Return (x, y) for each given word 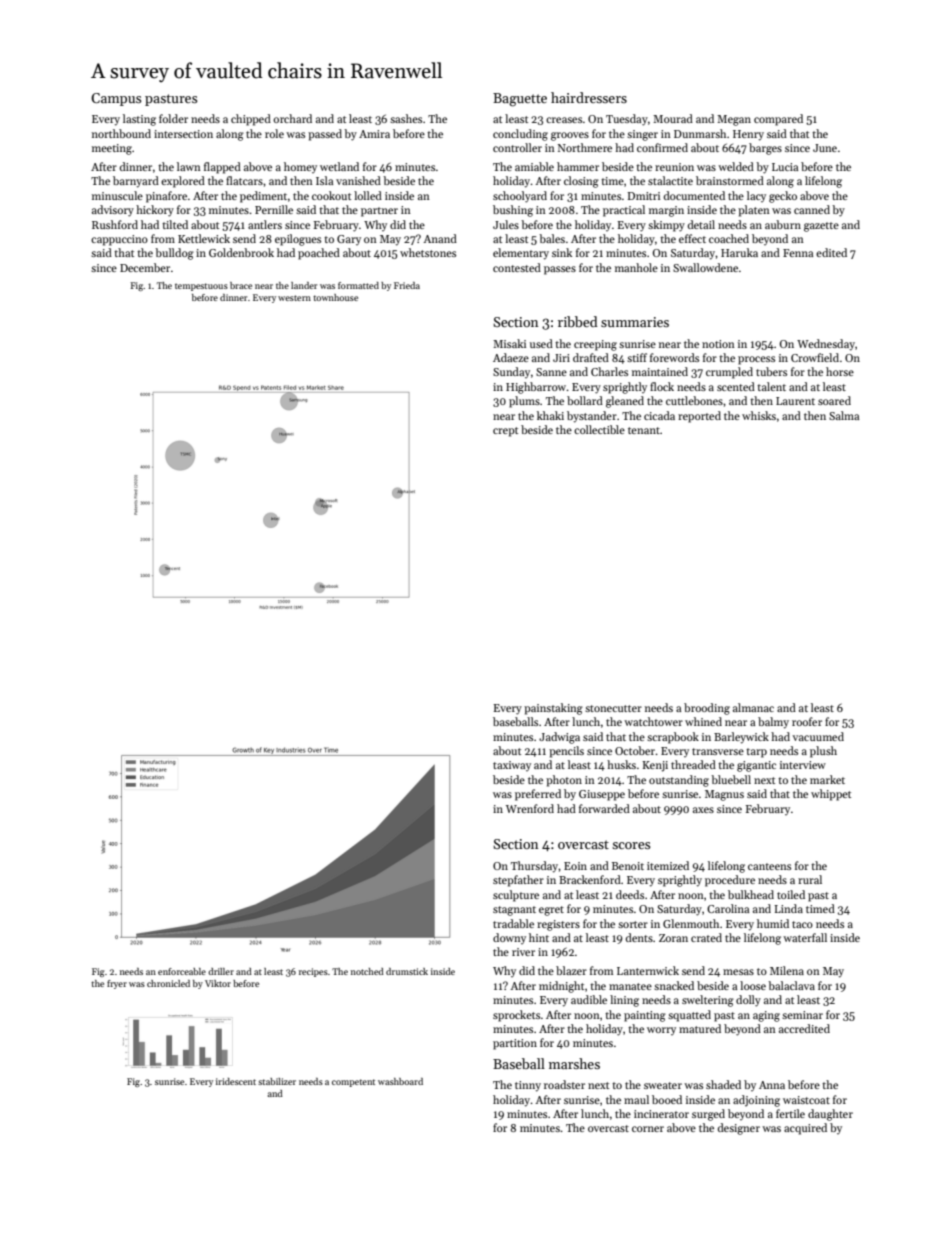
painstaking (553, 709)
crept (505, 432)
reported (699, 417)
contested (517, 267)
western (294, 298)
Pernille (274, 209)
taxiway (512, 766)
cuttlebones (694, 400)
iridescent (236, 1081)
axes (703, 810)
